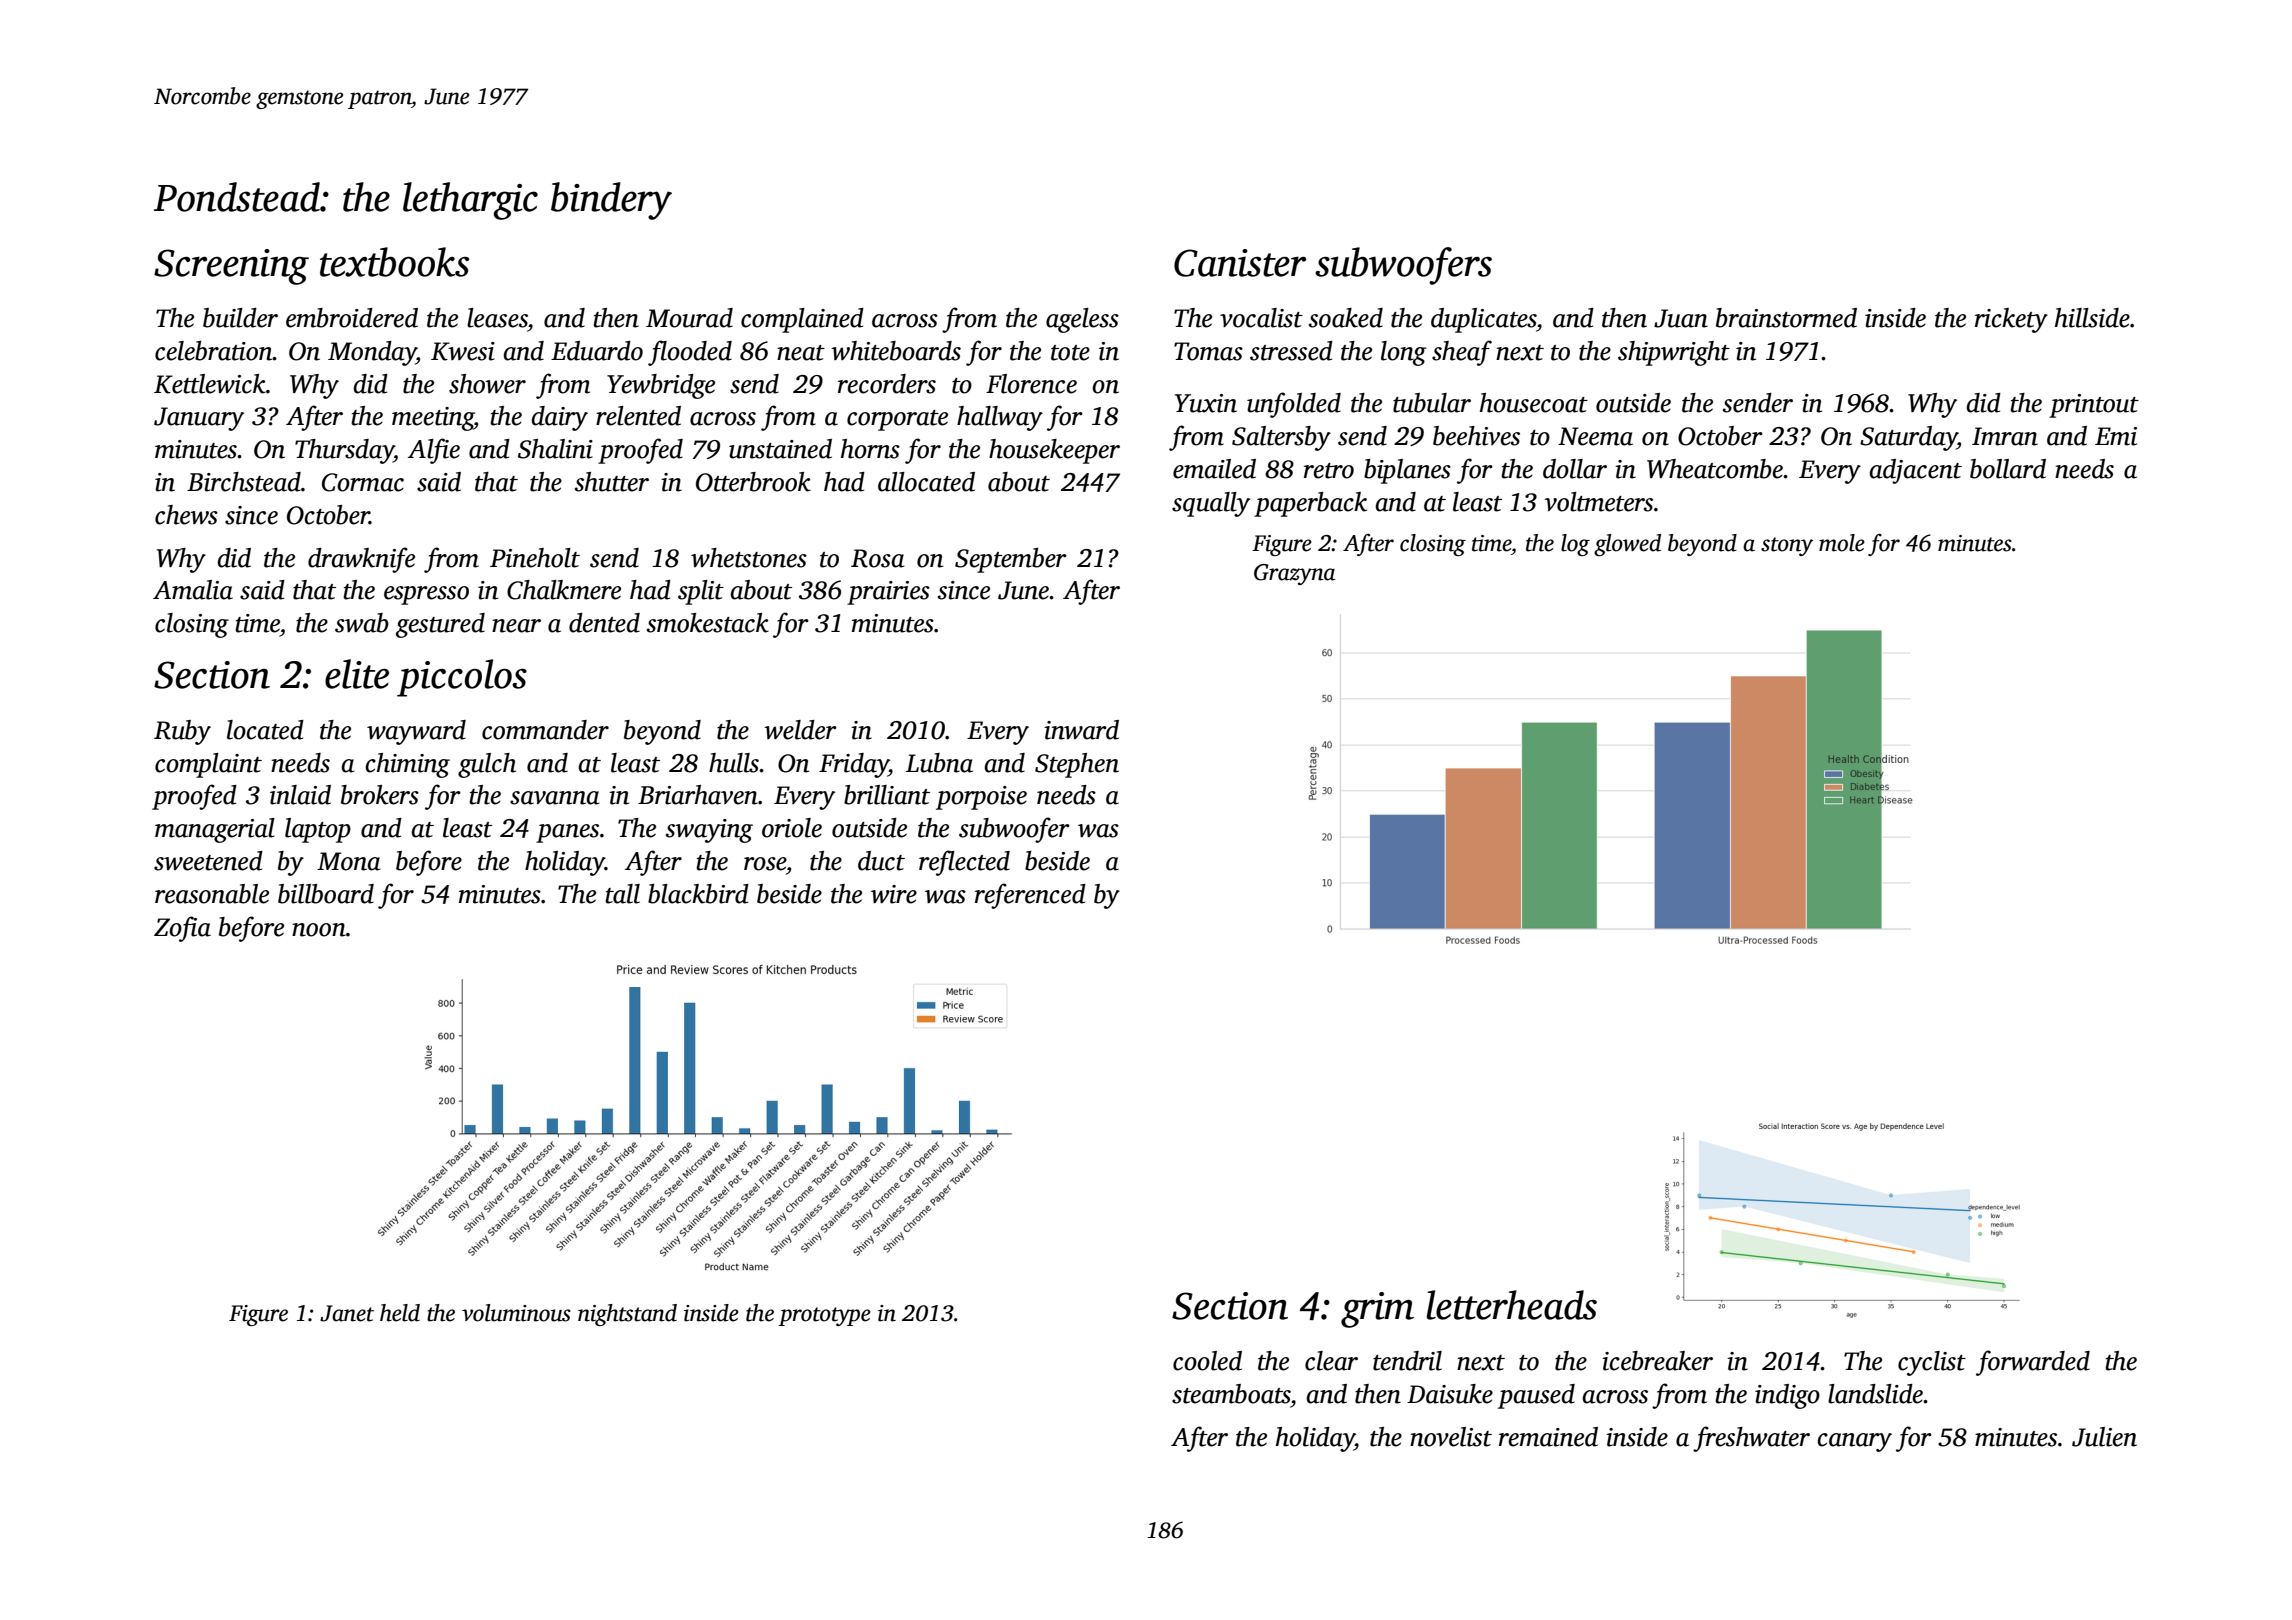 Image resolution: width=2292 pixels, height=1620 pixels. What do you see at coordinates (627, 1315) in the document?
I see `nightstand` at bounding box center [627, 1315].
